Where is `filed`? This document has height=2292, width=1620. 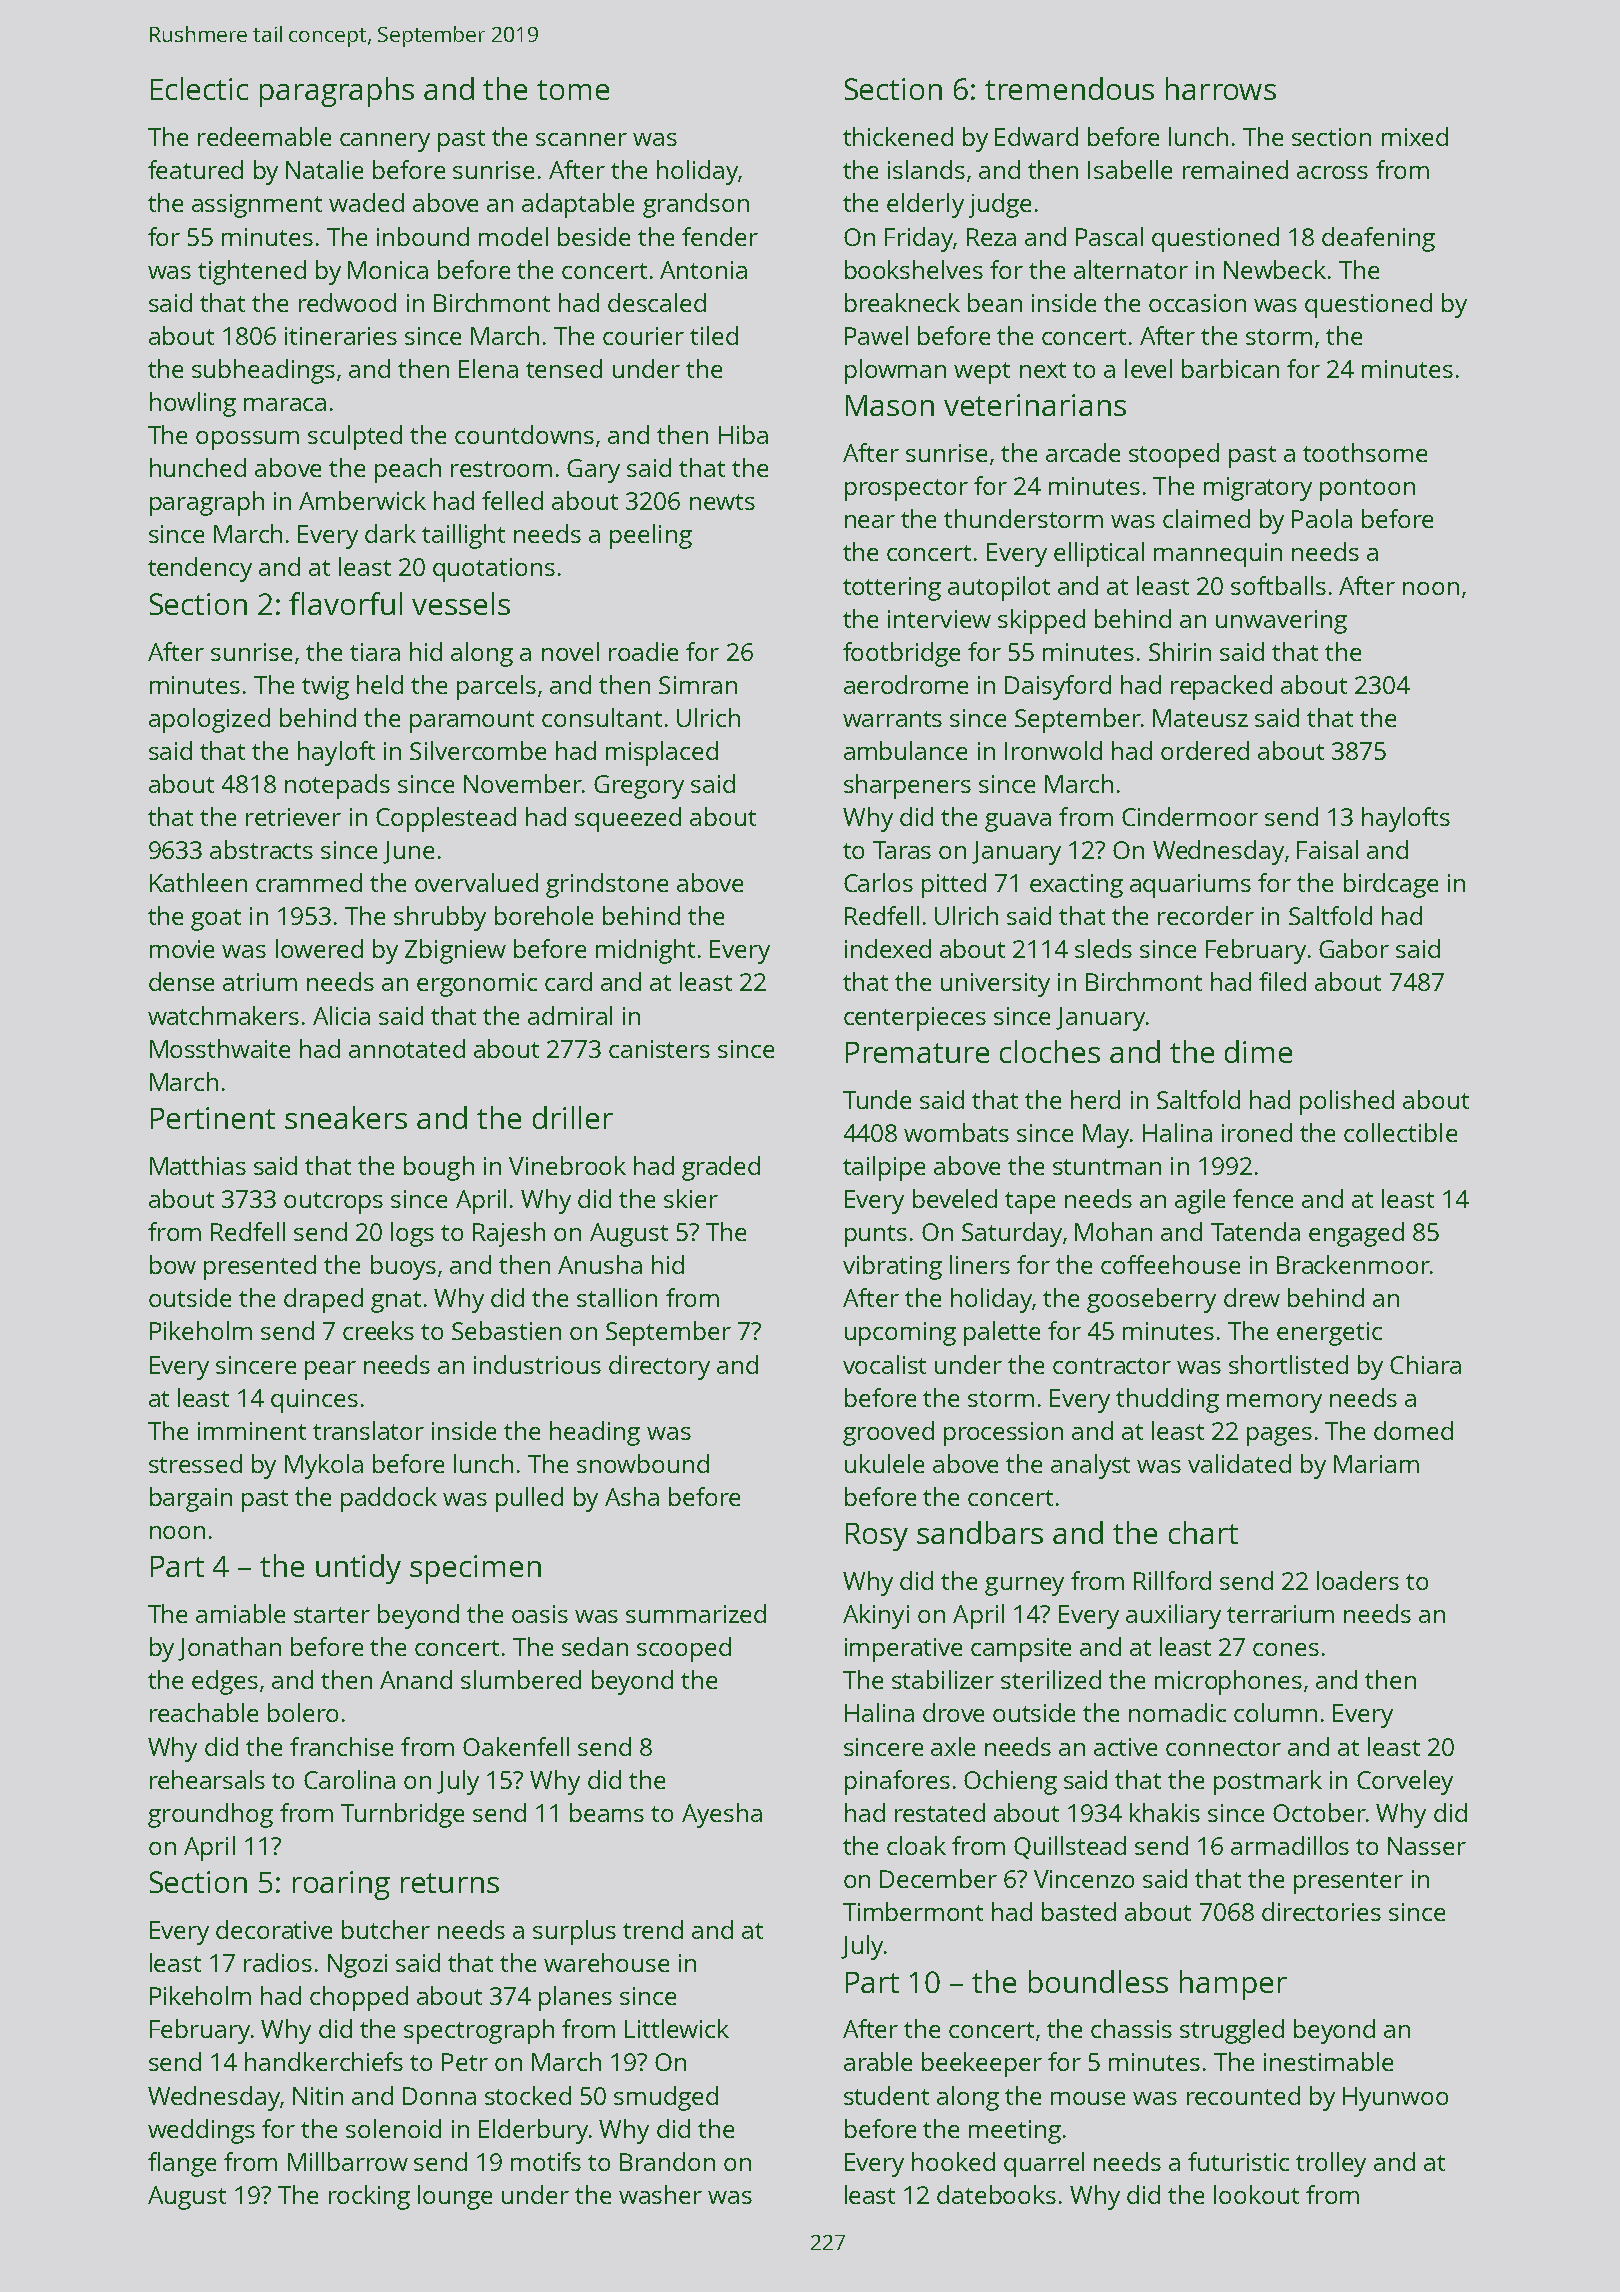
filed is located at coordinates (1282, 981).
